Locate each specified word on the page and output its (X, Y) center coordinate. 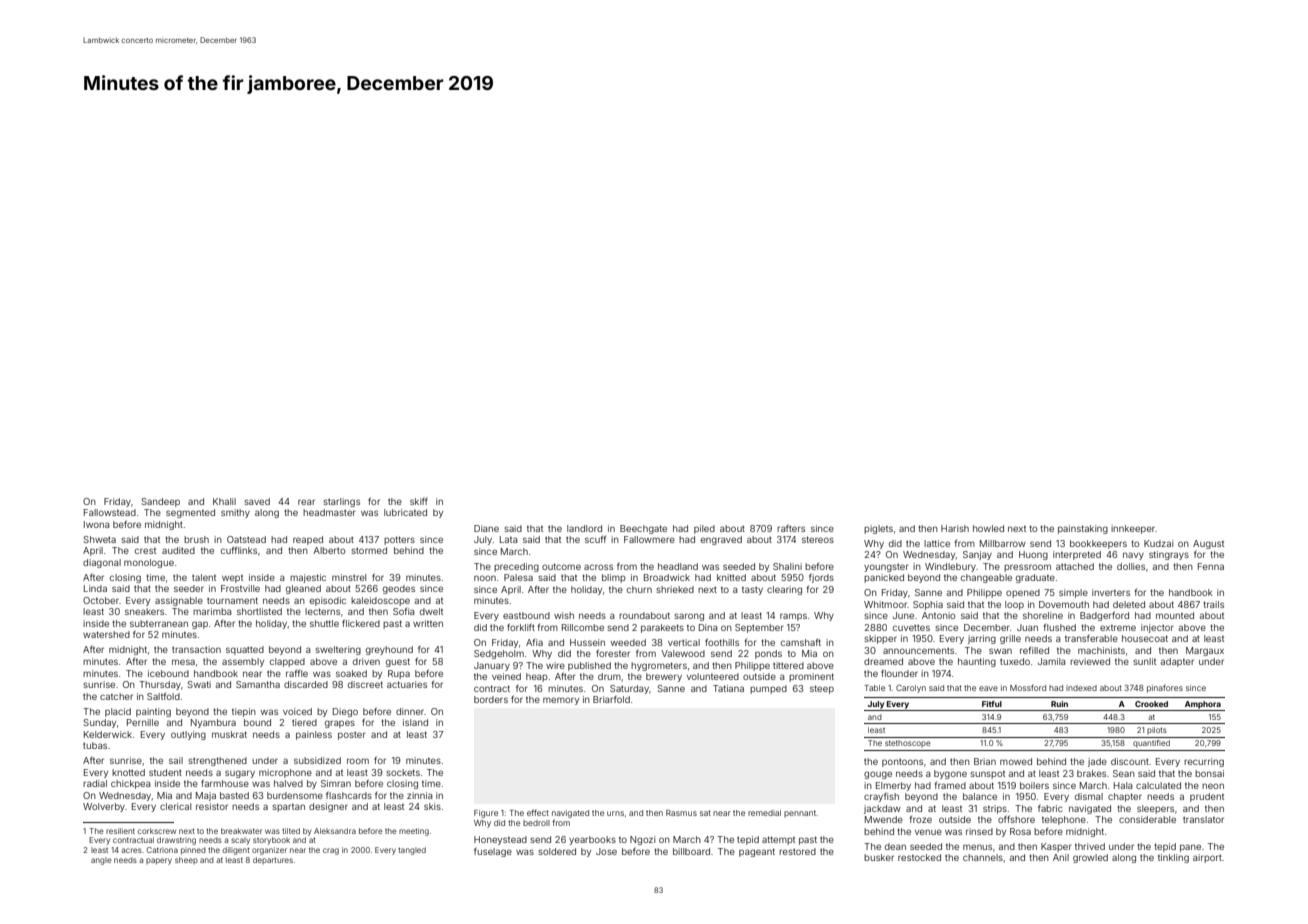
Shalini (787, 566)
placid (118, 712)
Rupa (399, 674)
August (1208, 544)
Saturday (629, 689)
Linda (95, 588)
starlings (341, 502)
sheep (186, 860)
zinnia (419, 795)
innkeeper (1133, 529)
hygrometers (659, 666)
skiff (419, 501)
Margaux (1205, 651)
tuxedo (1015, 661)
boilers (1034, 785)
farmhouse (225, 783)
